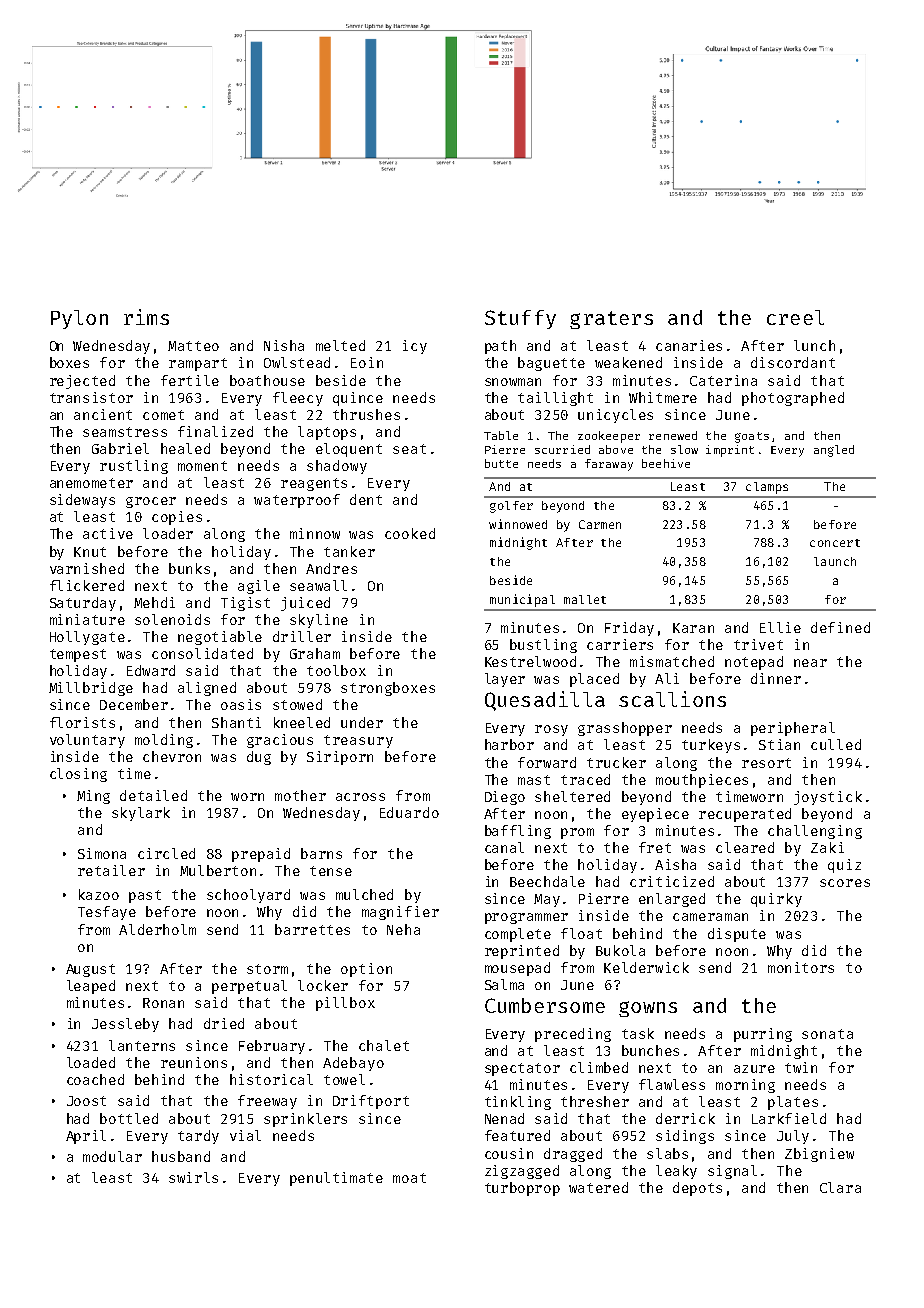 The width and height of the screenshot is (924, 1308). Describe the element at coordinates (112, 1156) in the screenshot. I see `modular` at that location.
